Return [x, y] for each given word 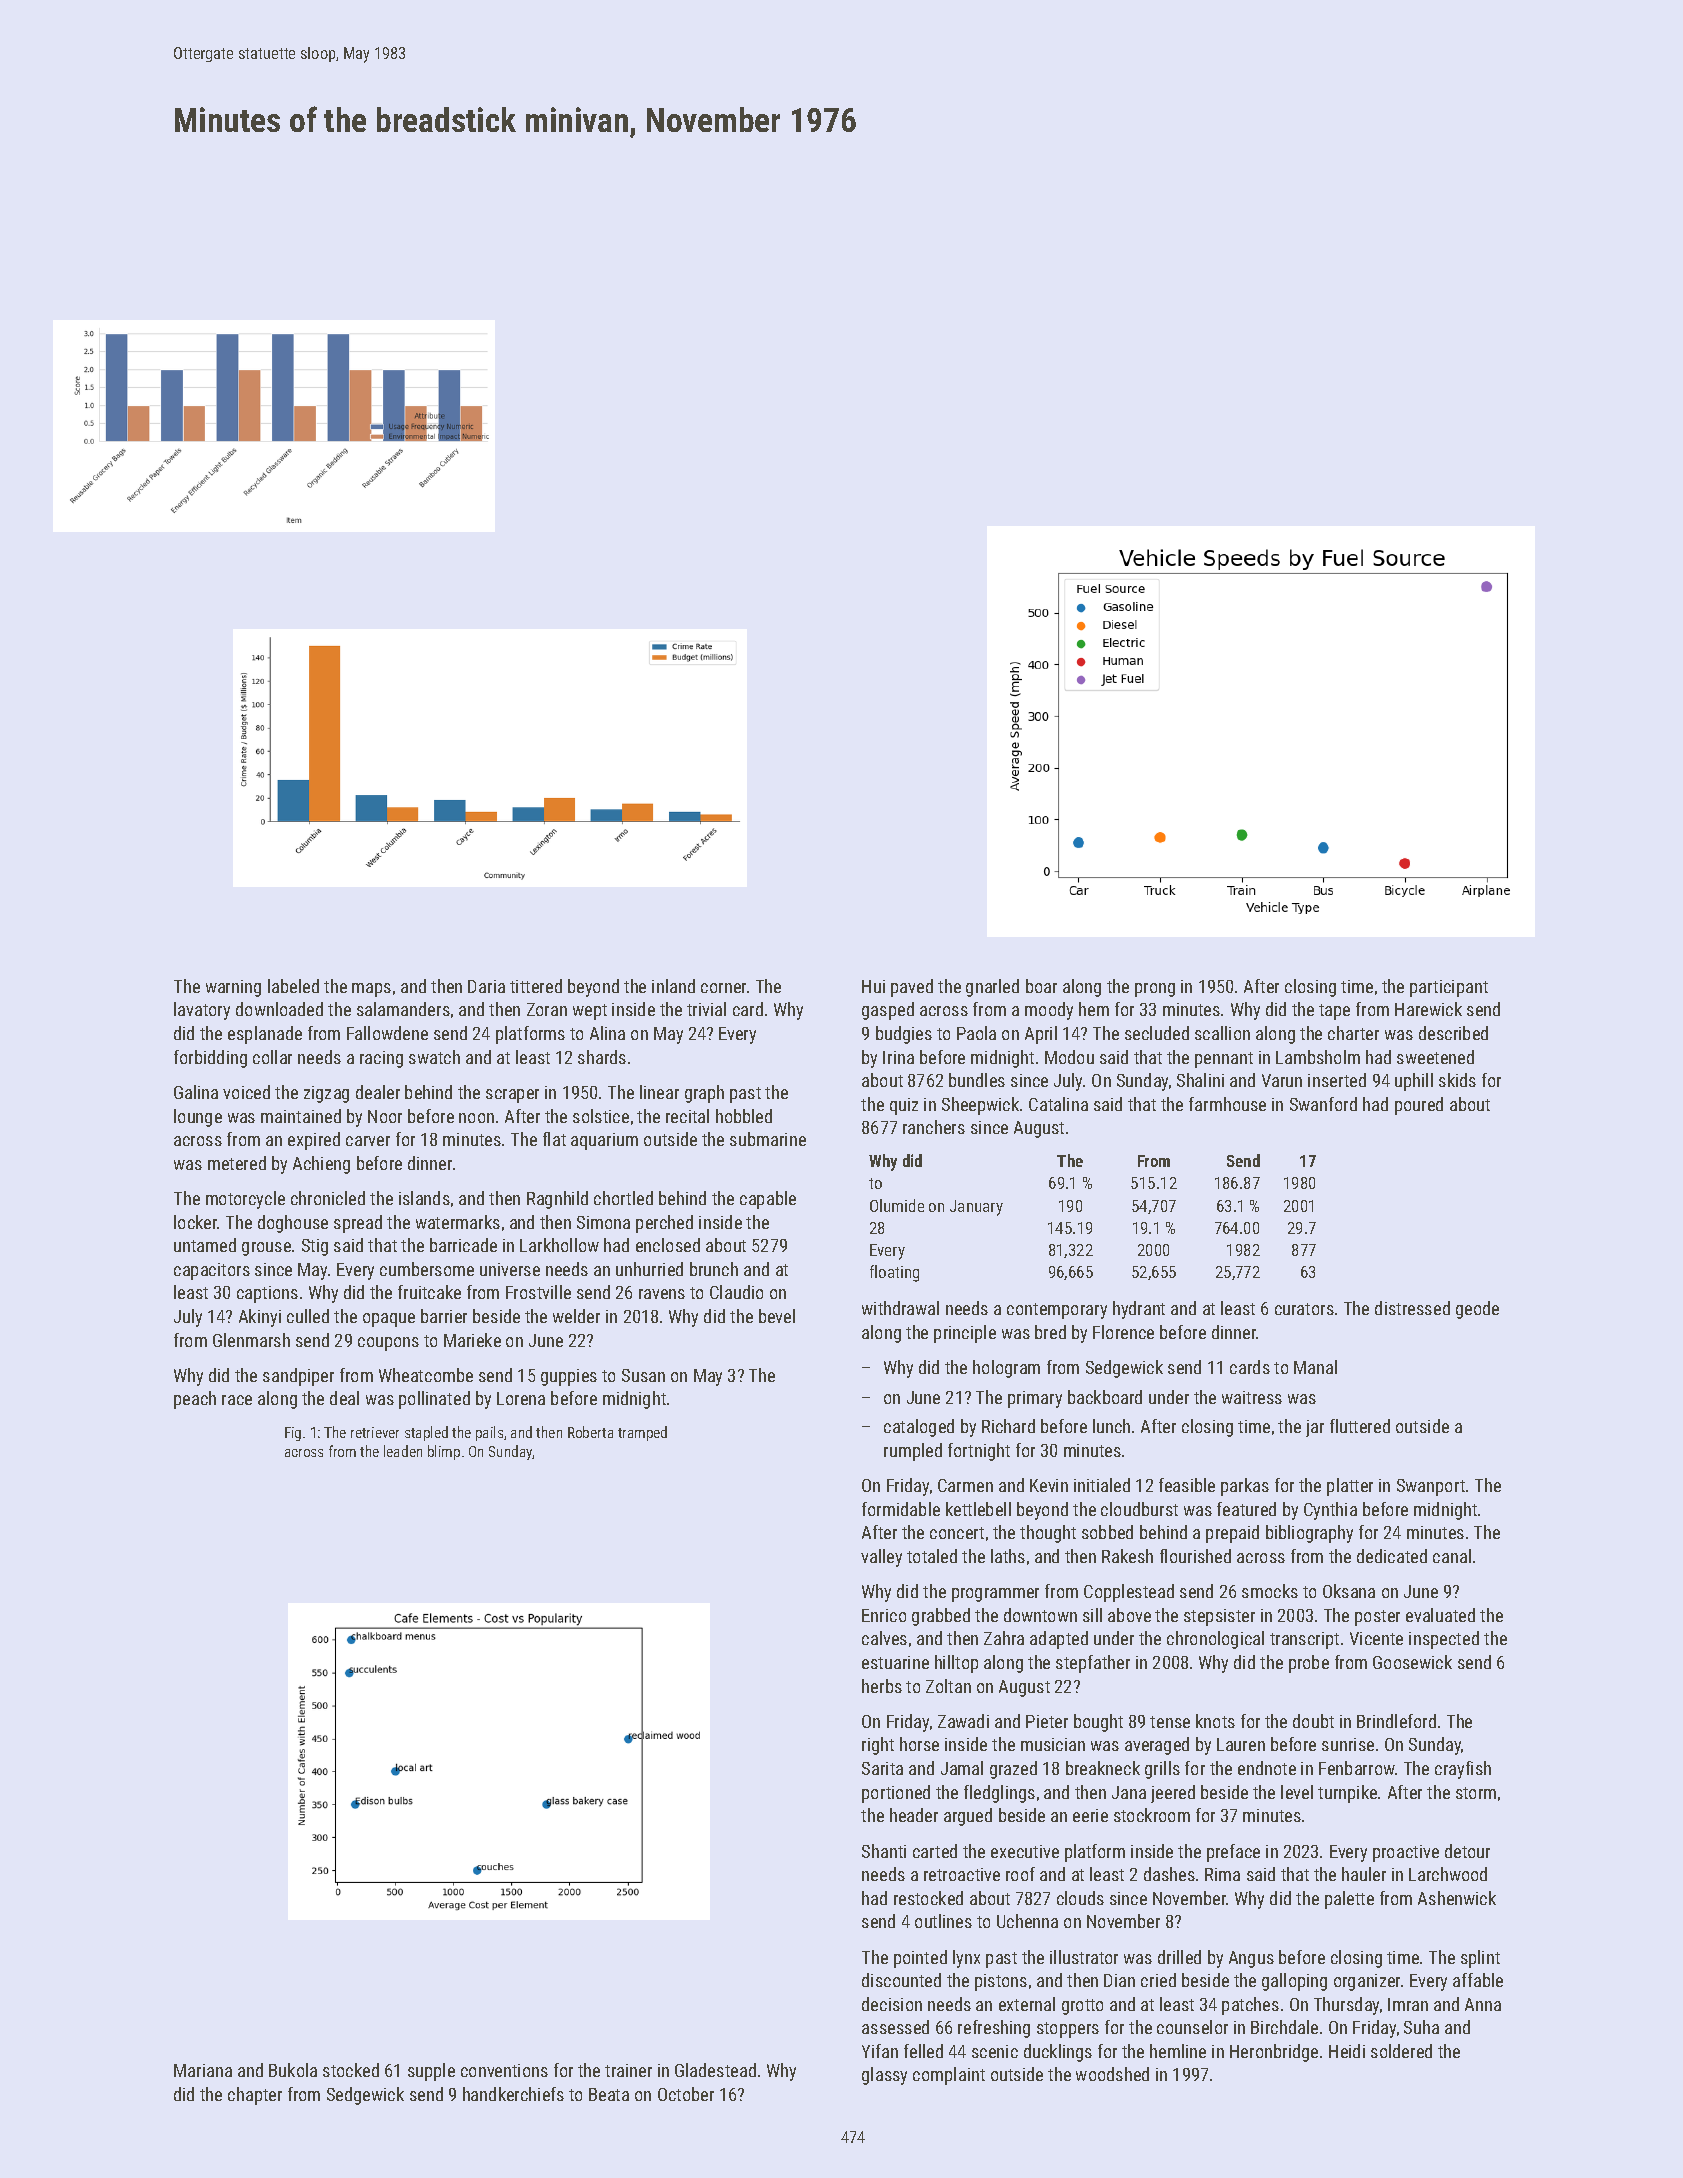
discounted [901, 1980]
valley [881, 1558]
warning [233, 988]
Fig [293, 1434]
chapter [255, 2096]
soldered [1401, 2051]
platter [1350, 1487]
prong [1155, 990]
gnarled [992, 988]
